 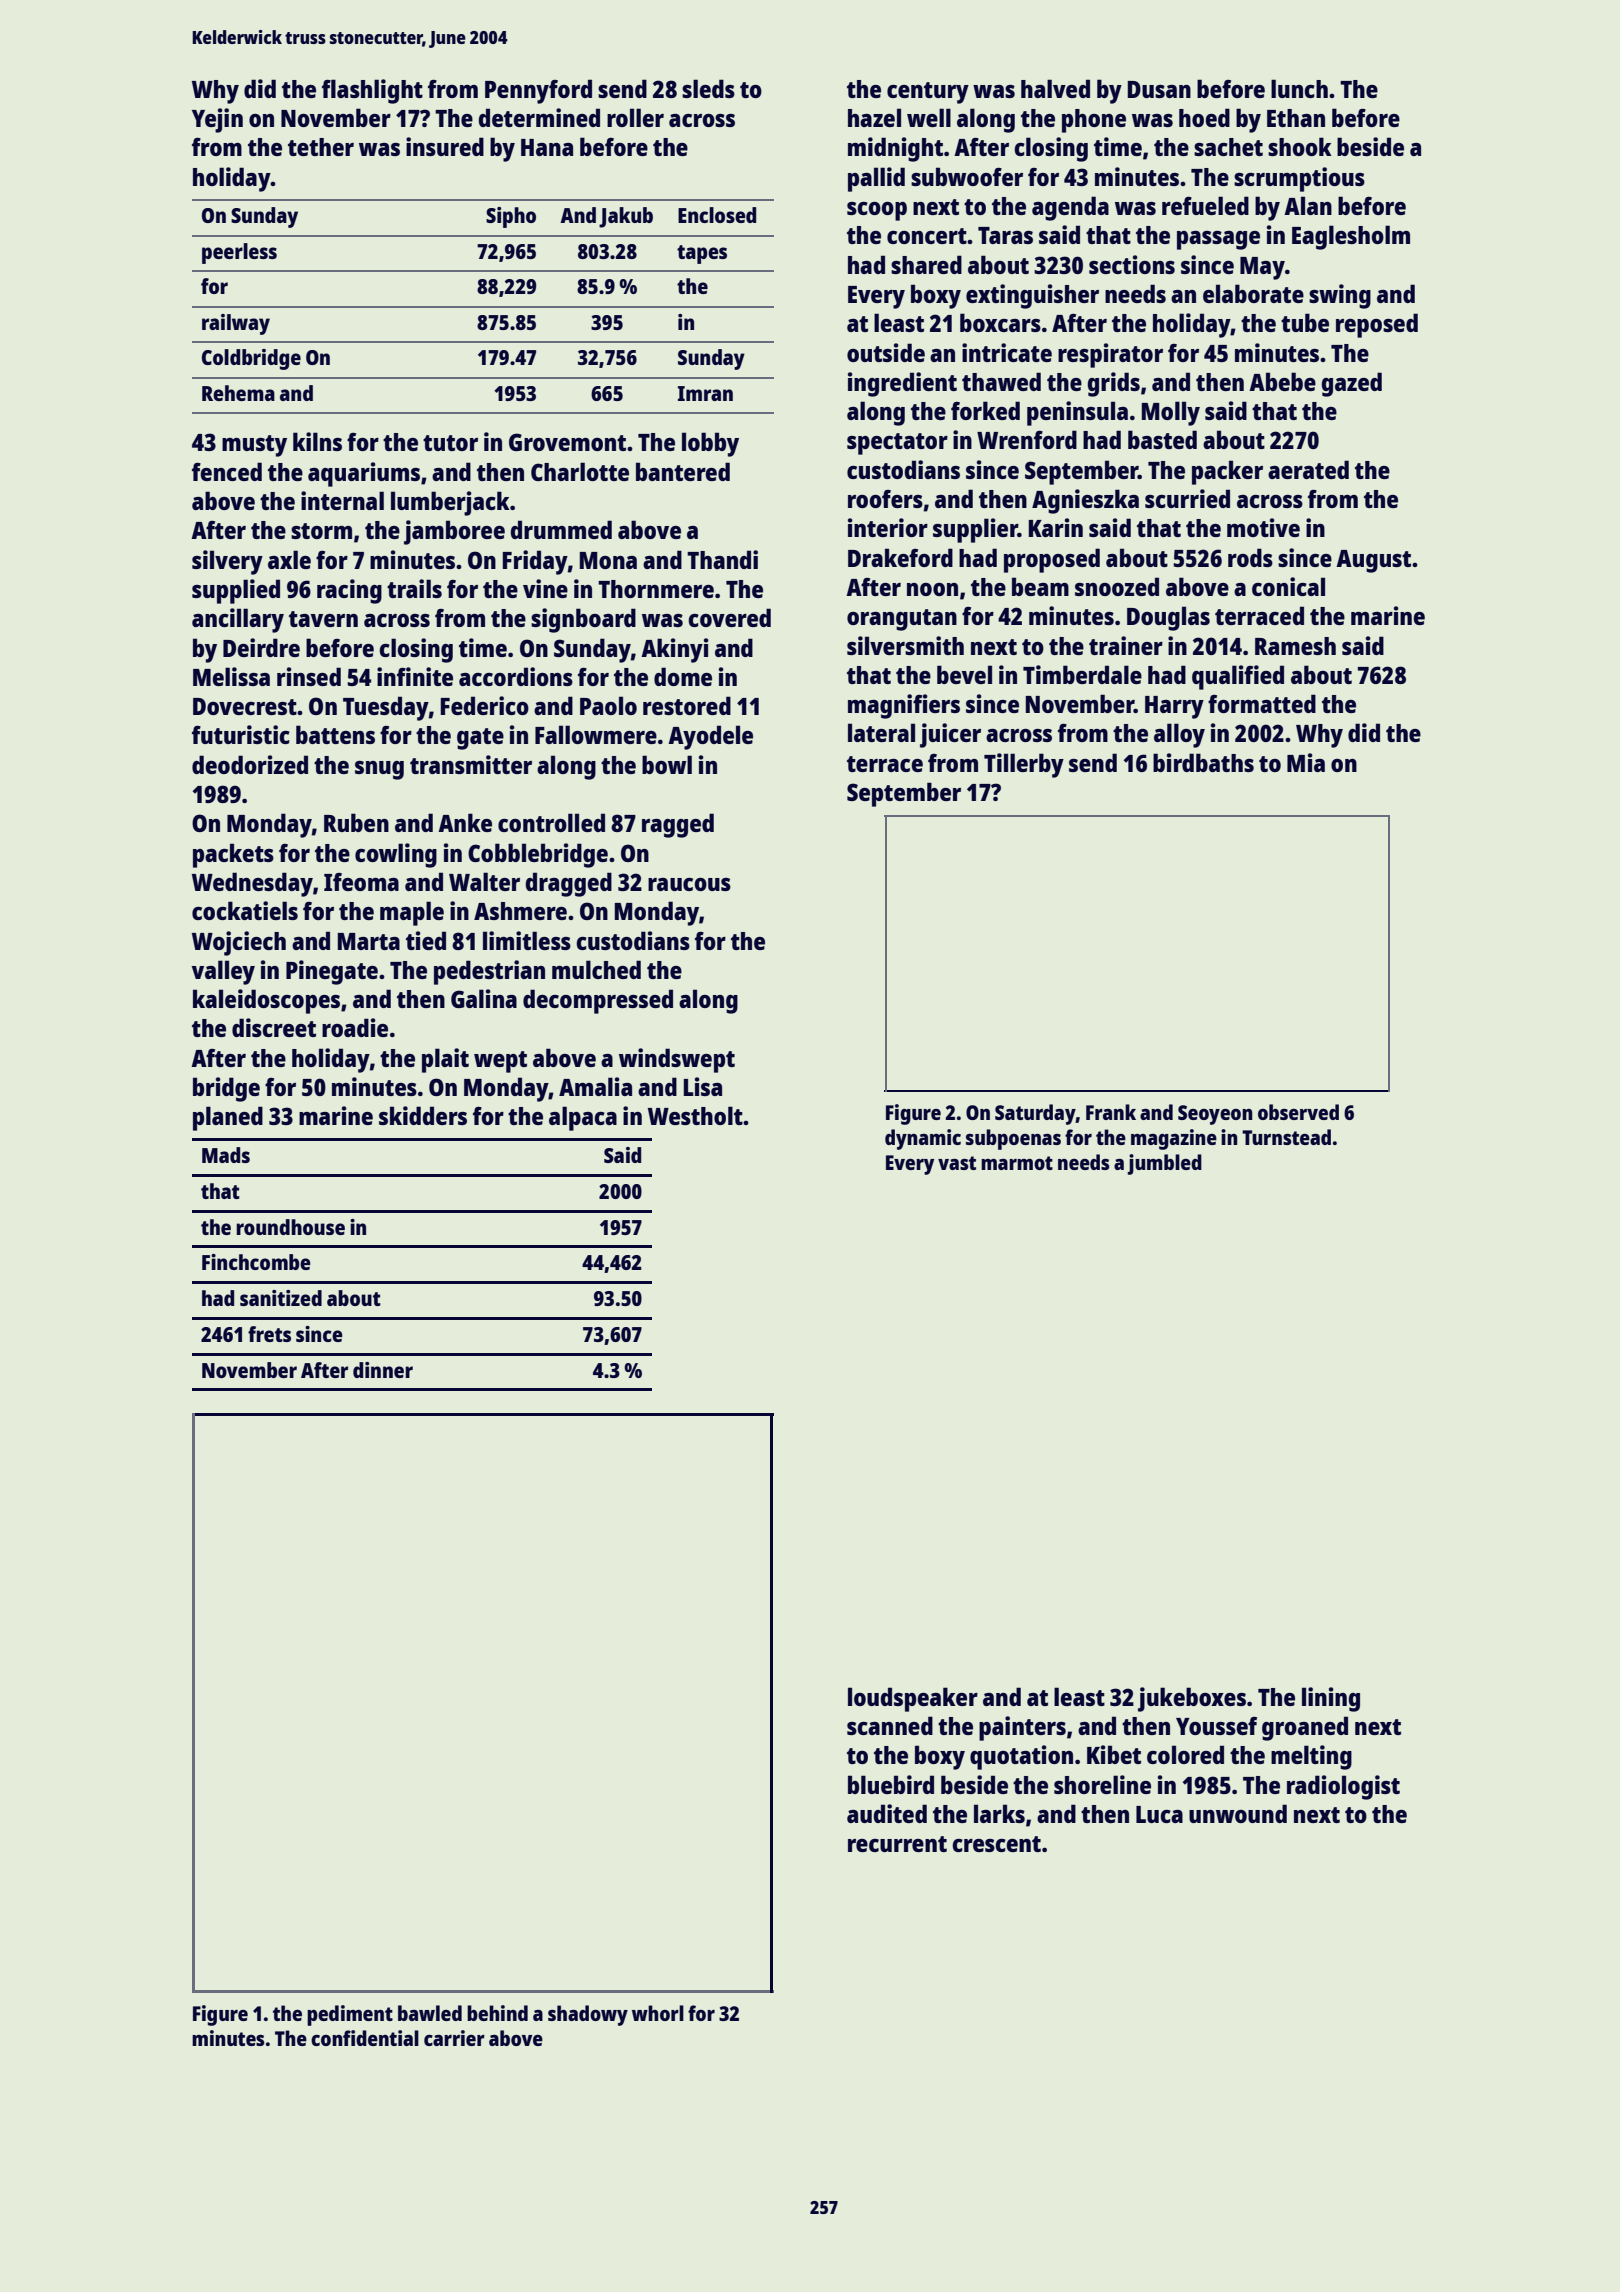 What do you see at coordinates (1331, 1699) in the image?
I see `lining` at bounding box center [1331, 1699].
